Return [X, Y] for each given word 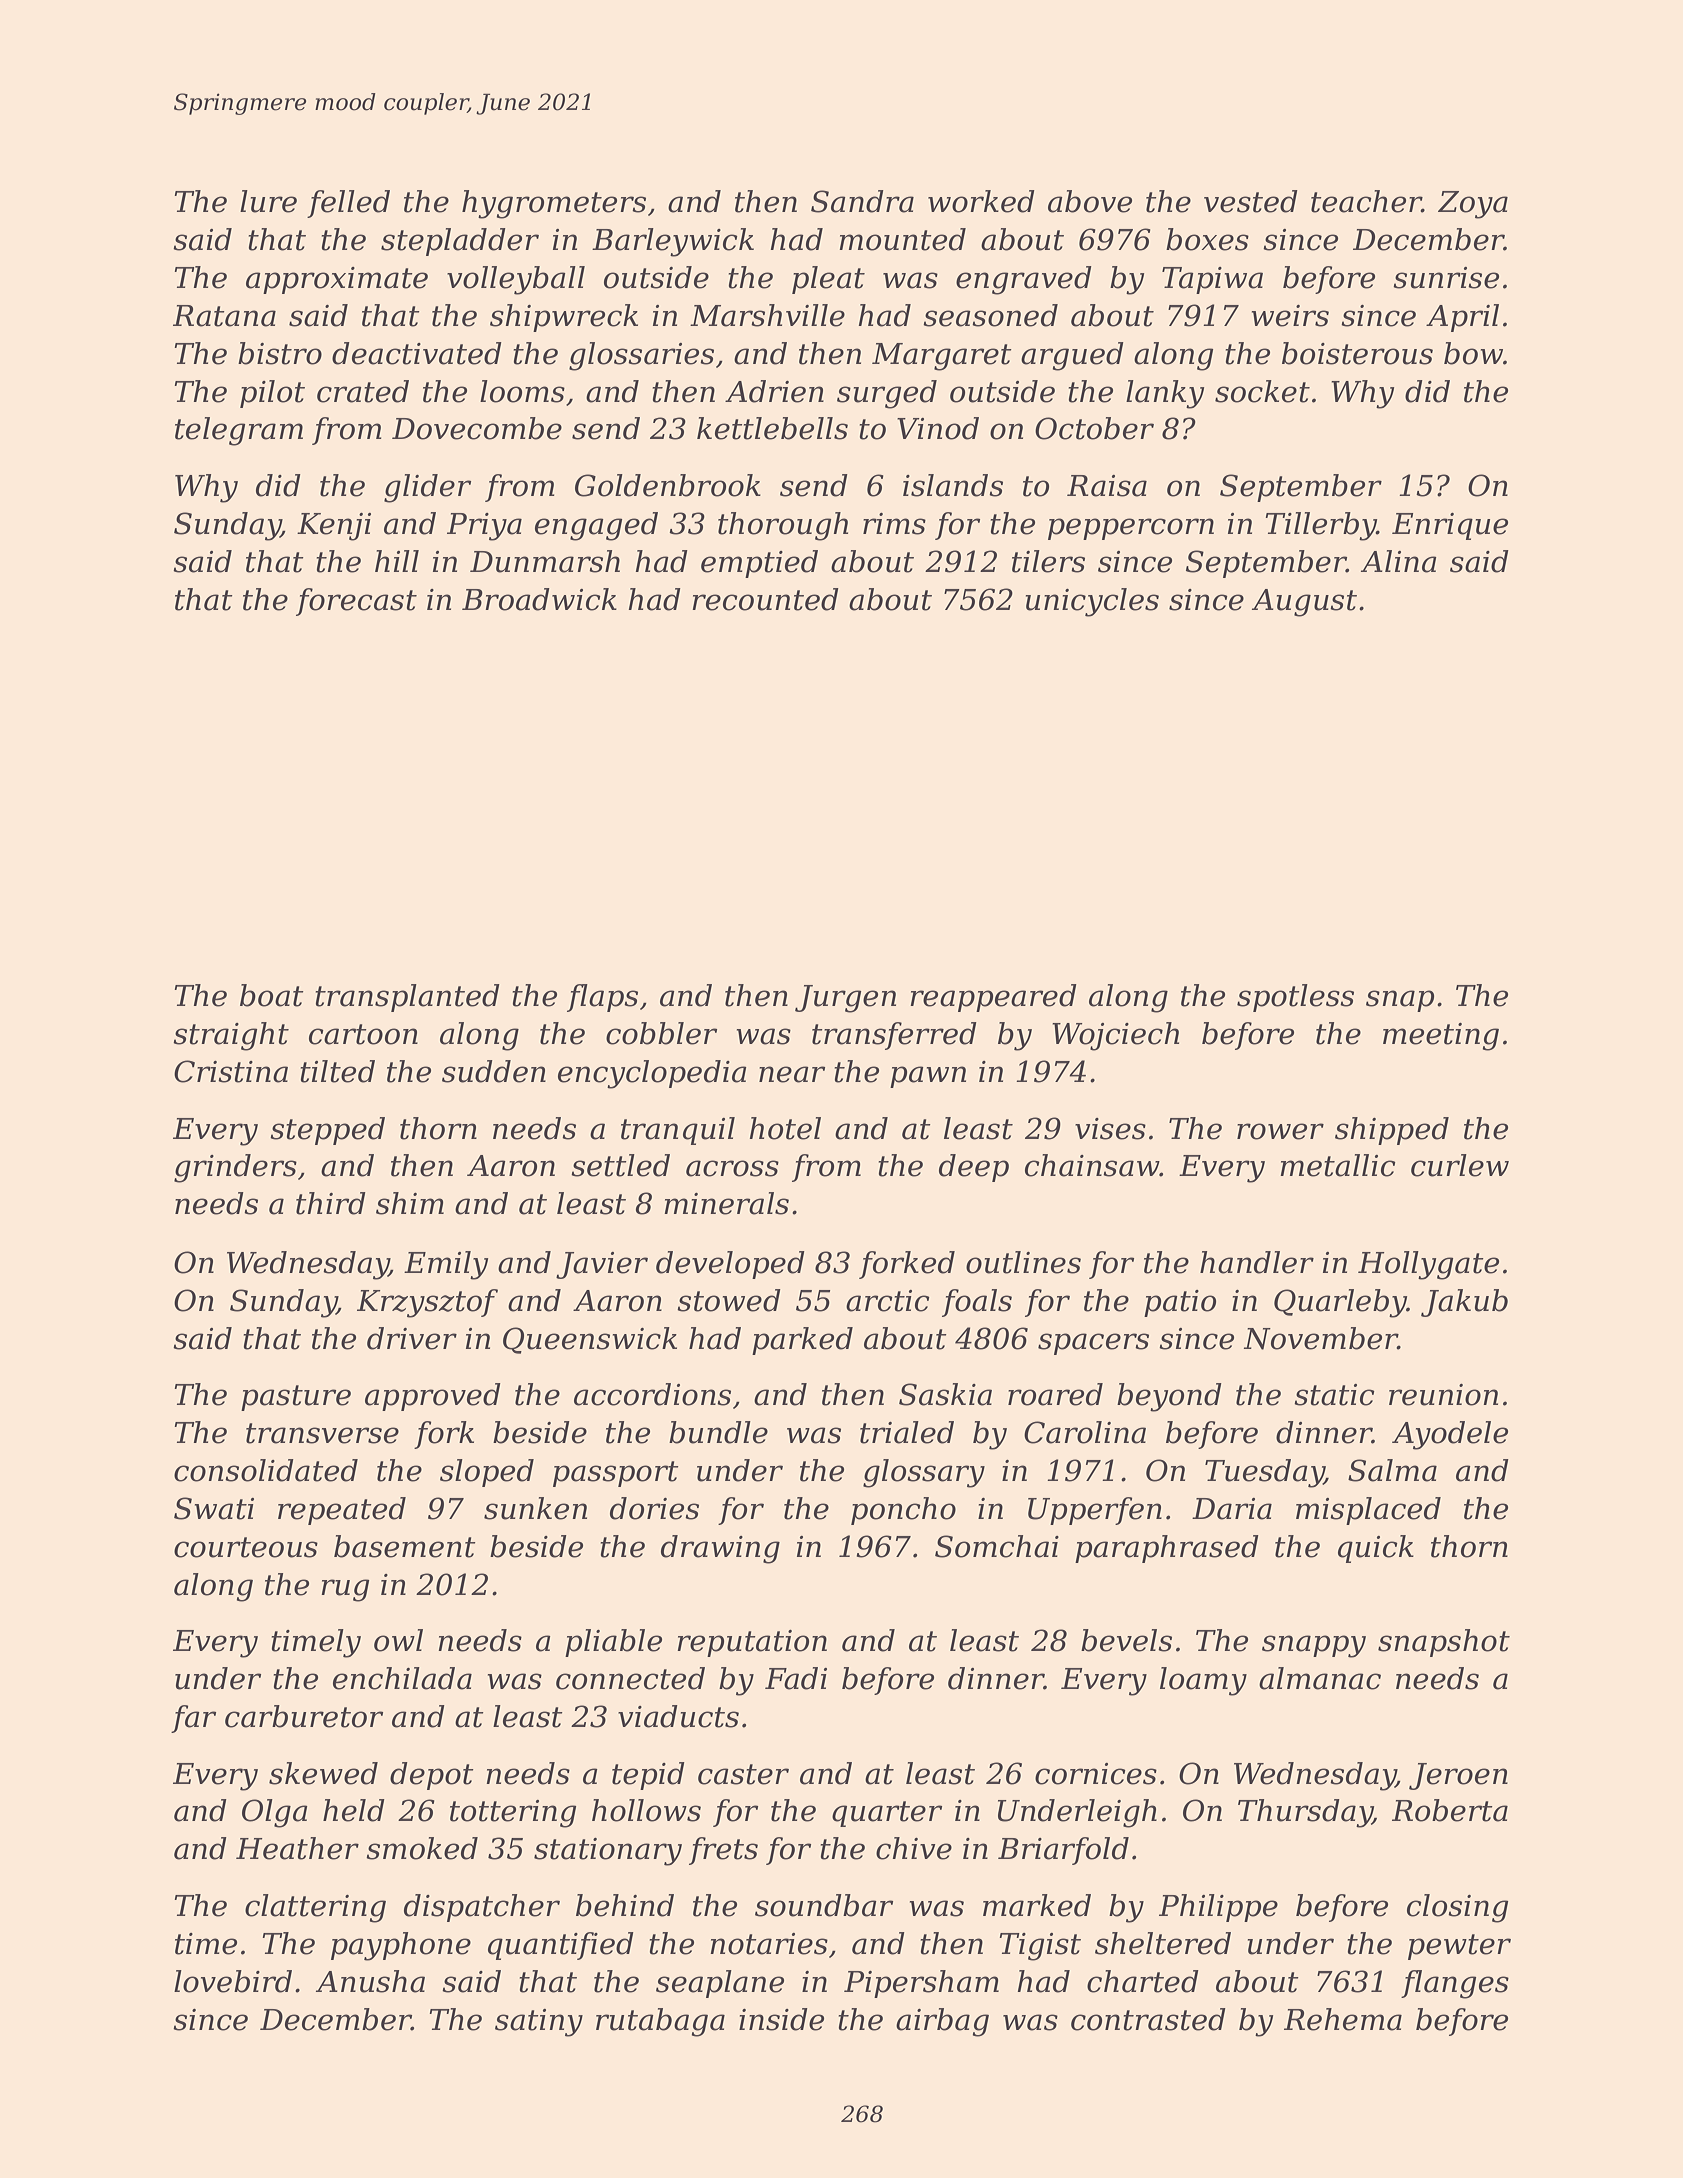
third [331, 1203]
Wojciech [1115, 1036]
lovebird [233, 1981]
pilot [272, 394]
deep [974, 1168]
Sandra [862, 201]
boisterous [1357, 353]
